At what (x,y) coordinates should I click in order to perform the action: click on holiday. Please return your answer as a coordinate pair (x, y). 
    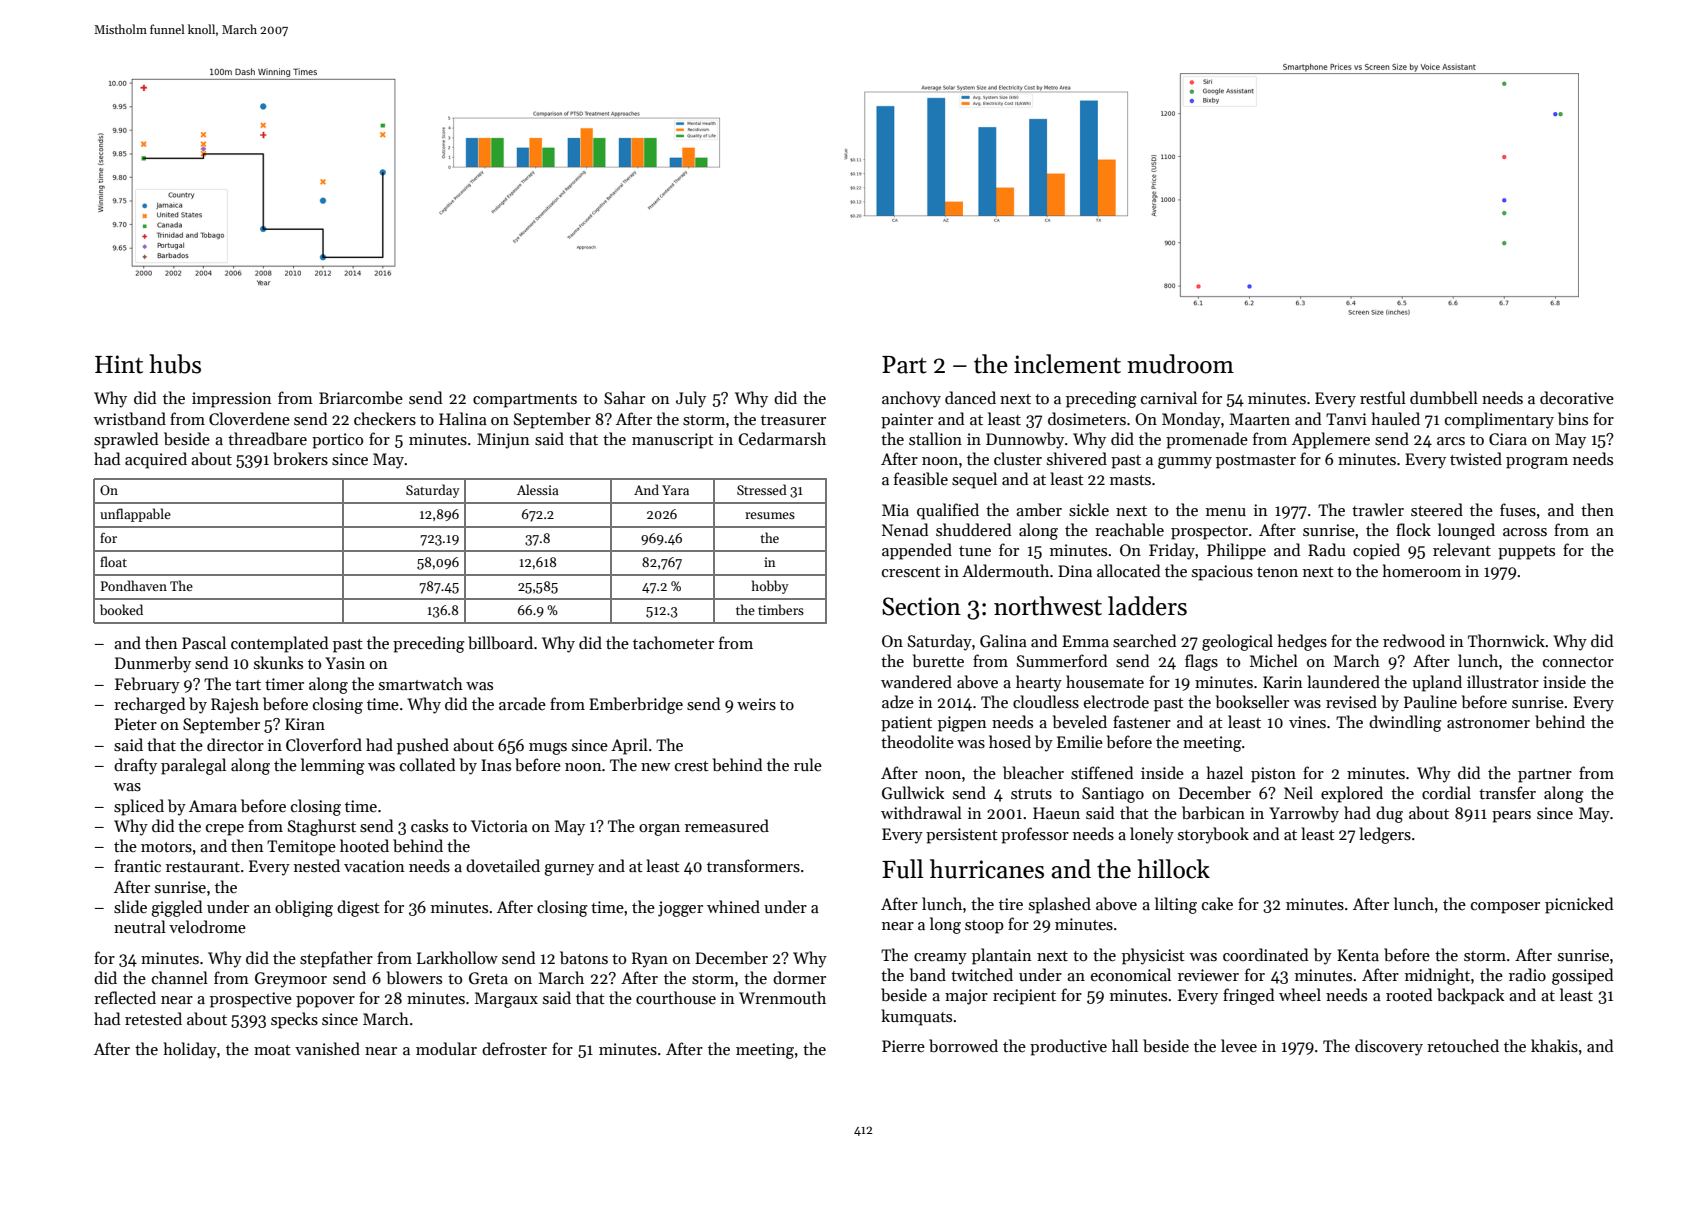
    Looking at the image, I should click on (190, 1050).
